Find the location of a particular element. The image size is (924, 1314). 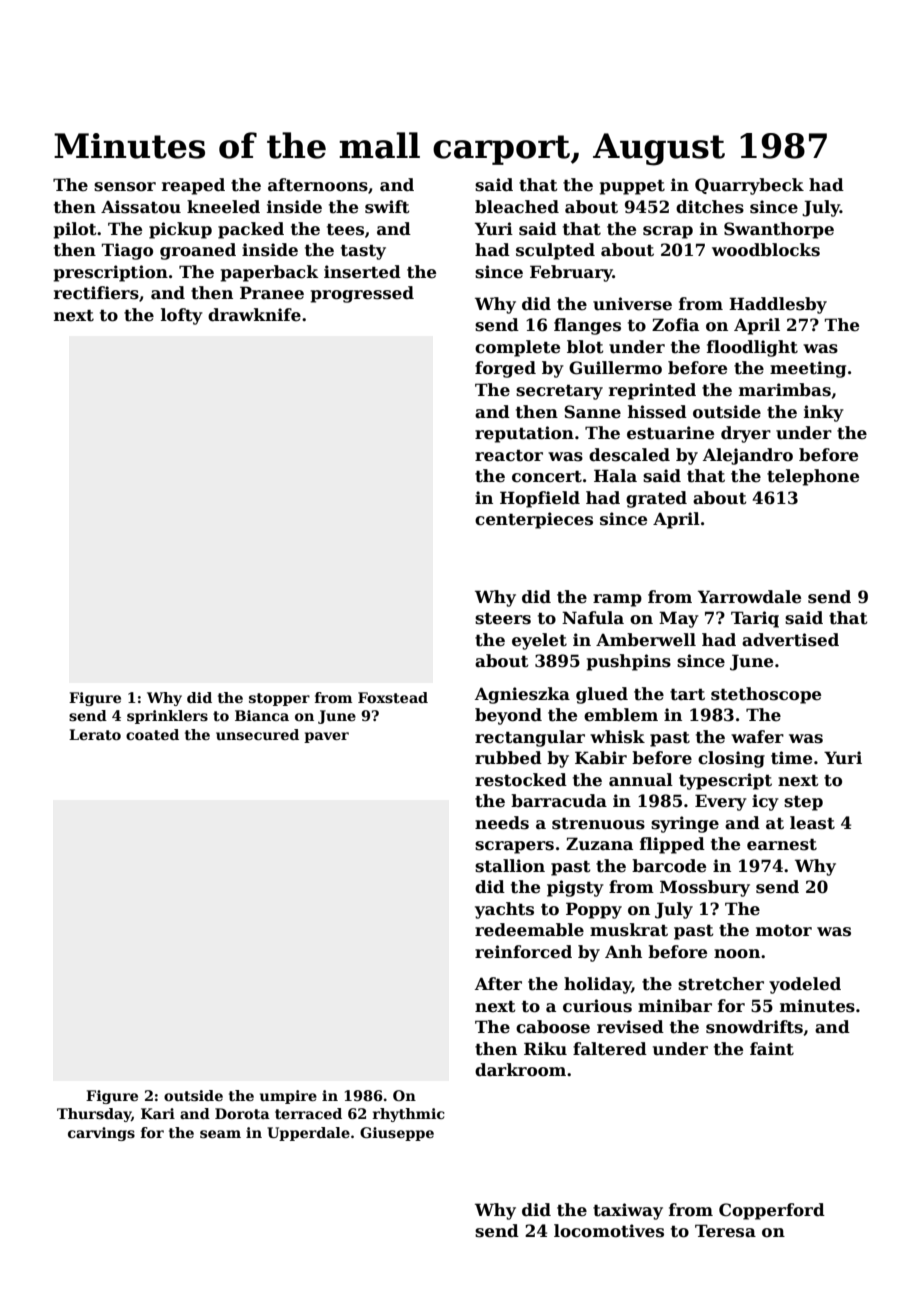

earnest is located at coordinates (782, 845).
